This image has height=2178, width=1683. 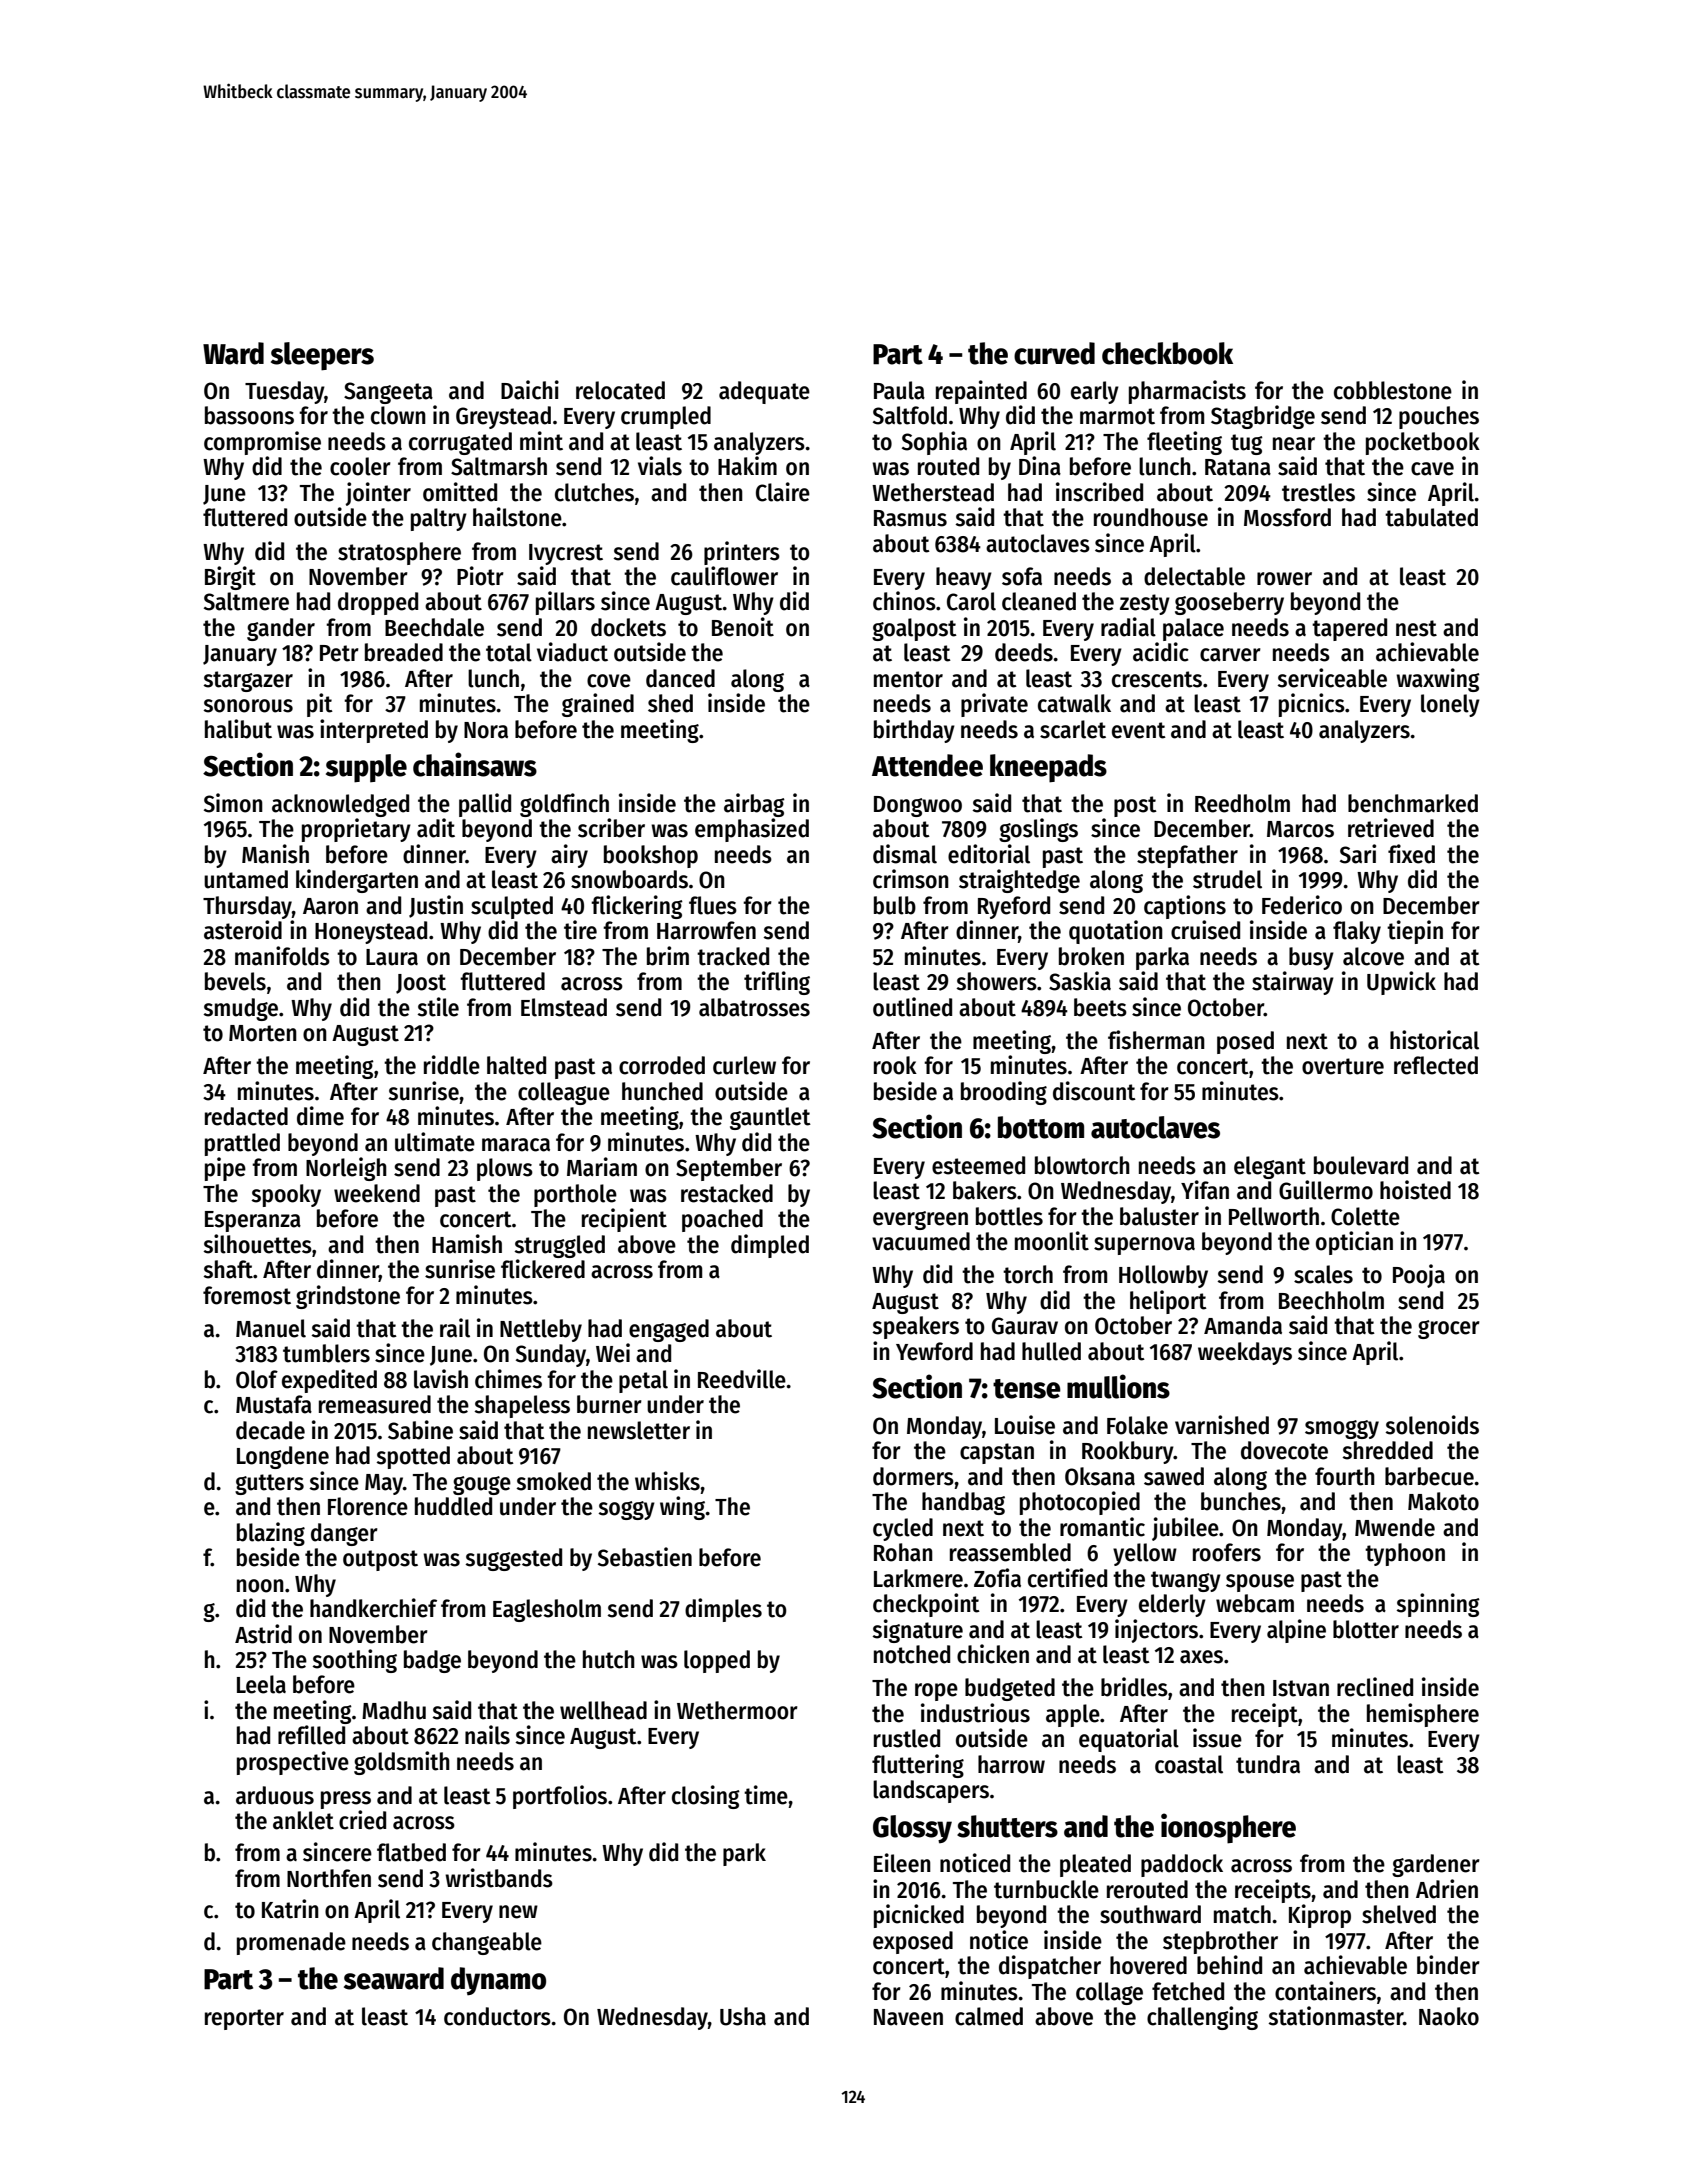 What do you see at coordinates (244, 2019) in the image?
I see `reporter` at bounding box center [244, 2019].
